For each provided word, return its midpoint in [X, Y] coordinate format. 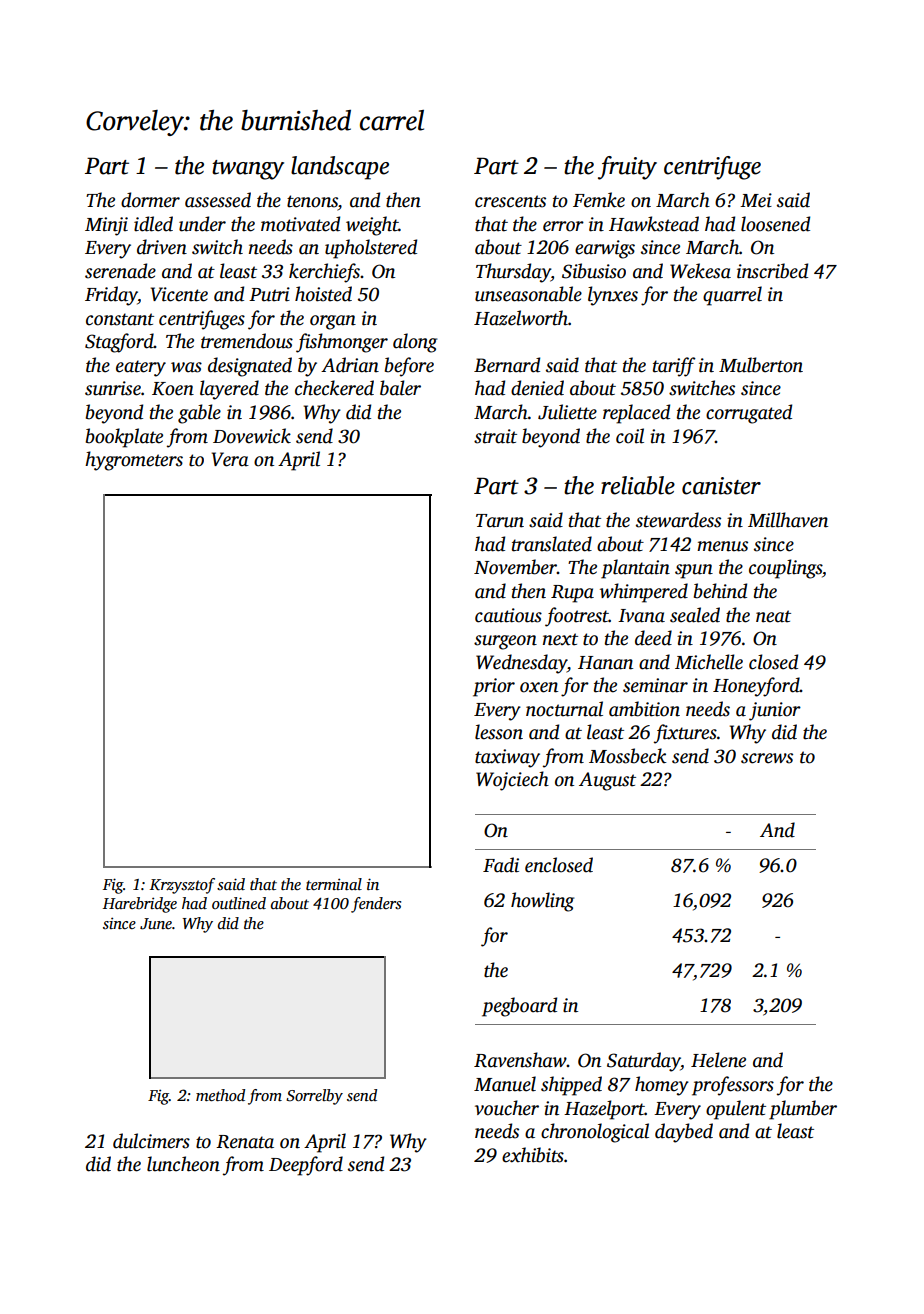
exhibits [533, 1155]
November [515, 567]
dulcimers [151, 1141]
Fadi [501, 865]
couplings [785, 569]
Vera [230, 459]
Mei [756, 200]
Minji [106, 226]
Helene [718, 1060]
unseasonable [528, 294]
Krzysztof [182, 886]
